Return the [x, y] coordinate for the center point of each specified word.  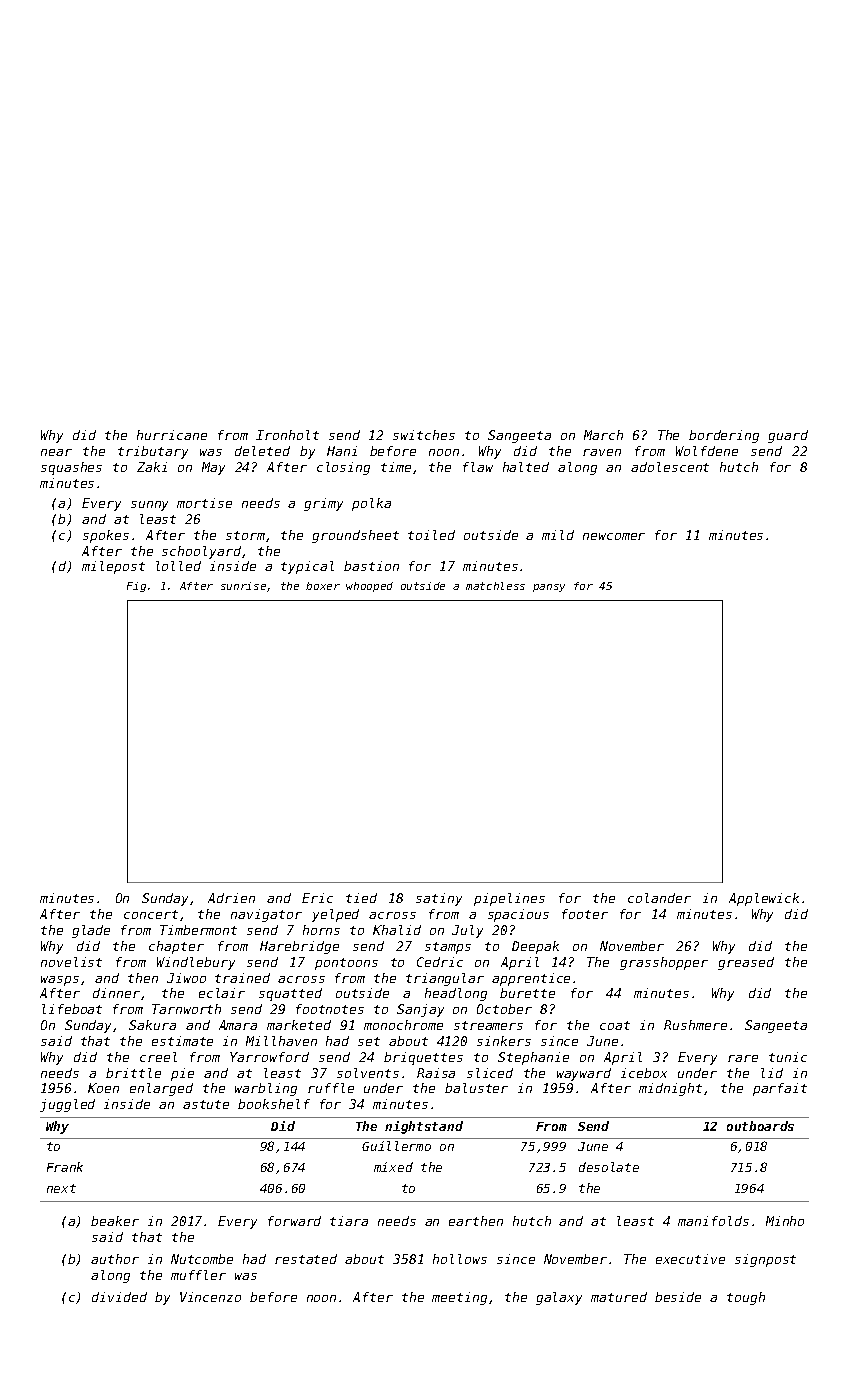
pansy [549, 588]
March [603, 435]
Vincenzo [210, 1297]
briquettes [423, 1058]
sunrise [243, 586]
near [56, 452]
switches [424, 435]
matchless [495, 586]
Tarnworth [186, 1009]
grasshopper [664, 963]
